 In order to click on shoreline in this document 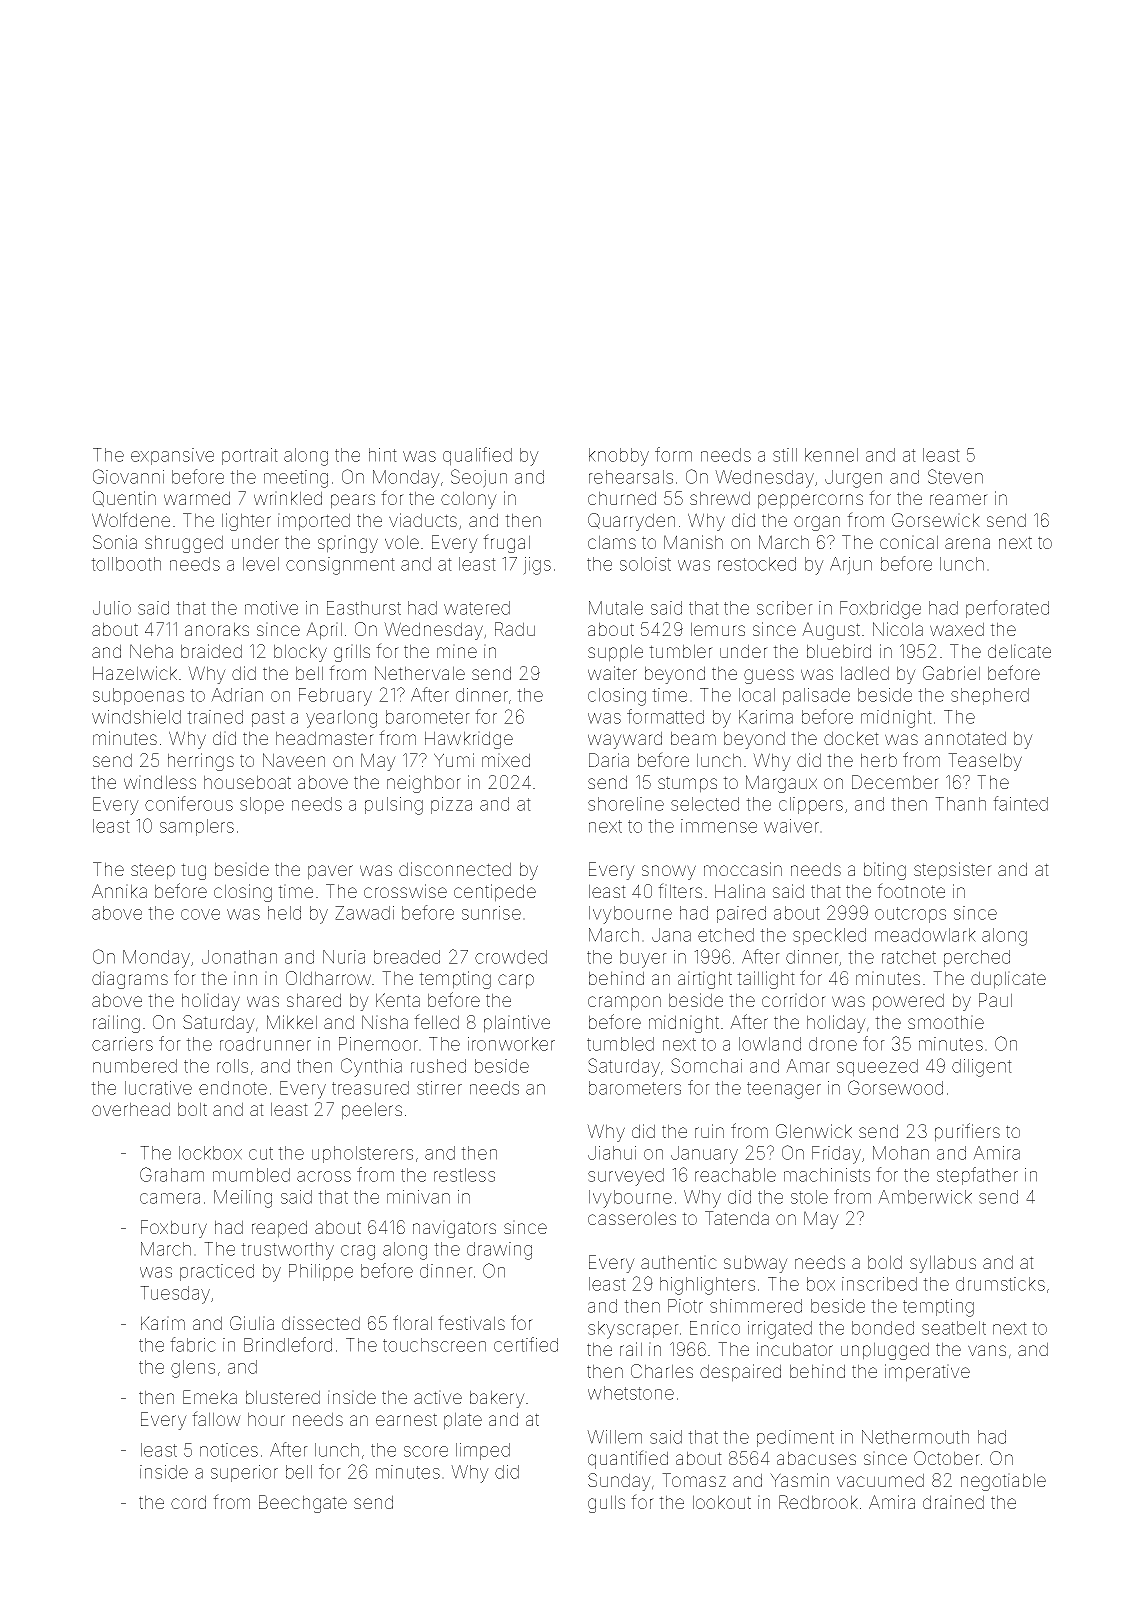, I will do `click(626, 804)`.
